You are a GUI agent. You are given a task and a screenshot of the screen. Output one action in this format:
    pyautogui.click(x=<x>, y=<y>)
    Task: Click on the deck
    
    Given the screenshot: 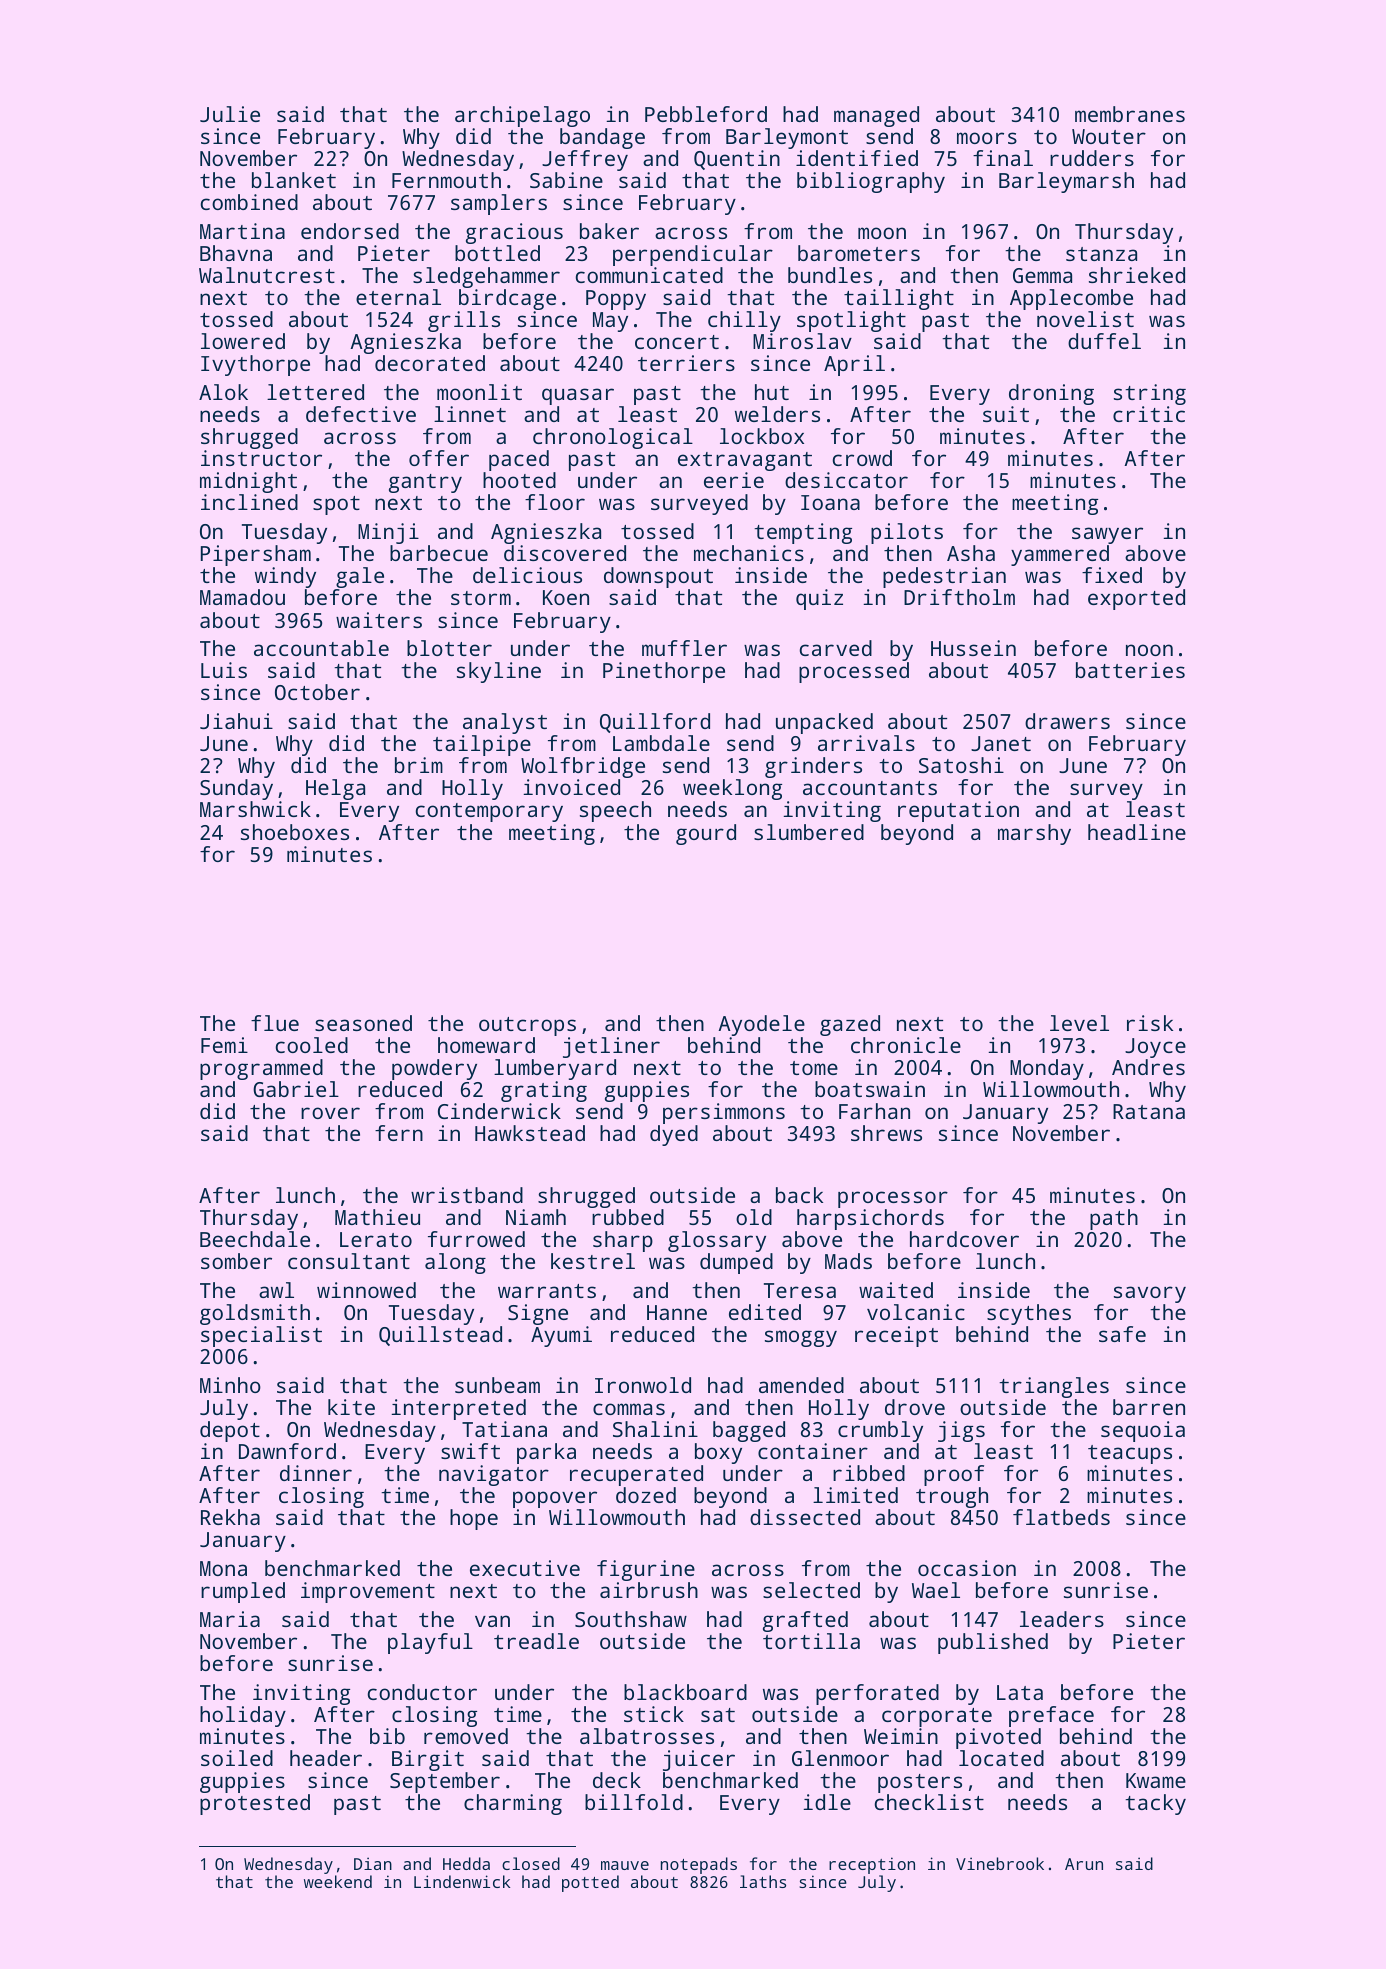 What is the action you would take?
    pyautogui.click(x=617, y=1780)
